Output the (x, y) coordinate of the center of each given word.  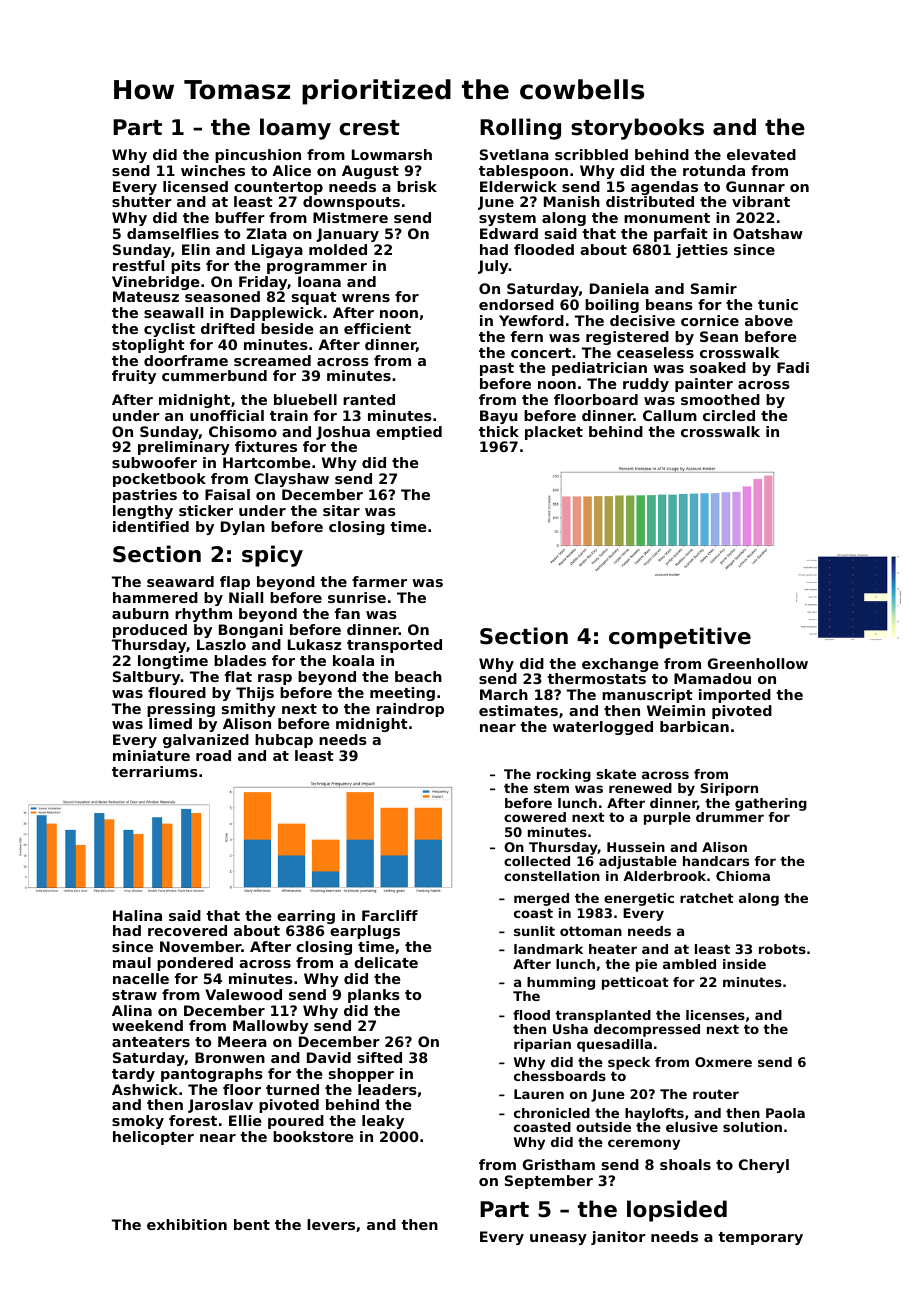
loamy (295, 129)
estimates (518, 710)
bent (252, 1224)
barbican (694, 726)
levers (331, 1224)
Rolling (520, 129)
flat (238, 676)
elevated (761, 154)
